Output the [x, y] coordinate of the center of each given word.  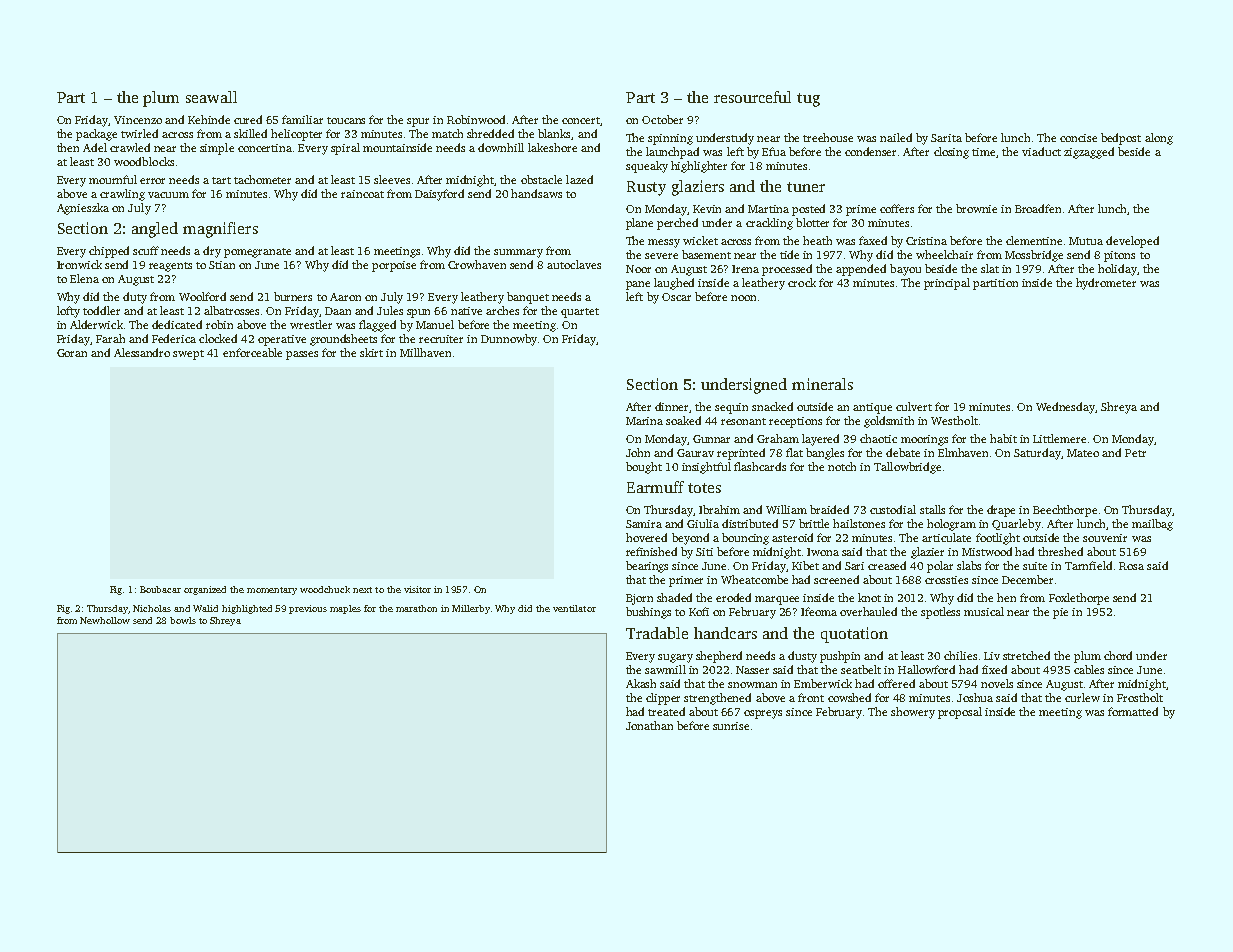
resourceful [752, 97]
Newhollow [105, 620]
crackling [769, 224]
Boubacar [160, 589]
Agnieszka [83, 209]
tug [808, 100]
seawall [211, 97]
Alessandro [142, 352]
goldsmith [889, 422]
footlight [998, 539]
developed [1132, 242]
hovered [646, 537]
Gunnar [711, 439]
